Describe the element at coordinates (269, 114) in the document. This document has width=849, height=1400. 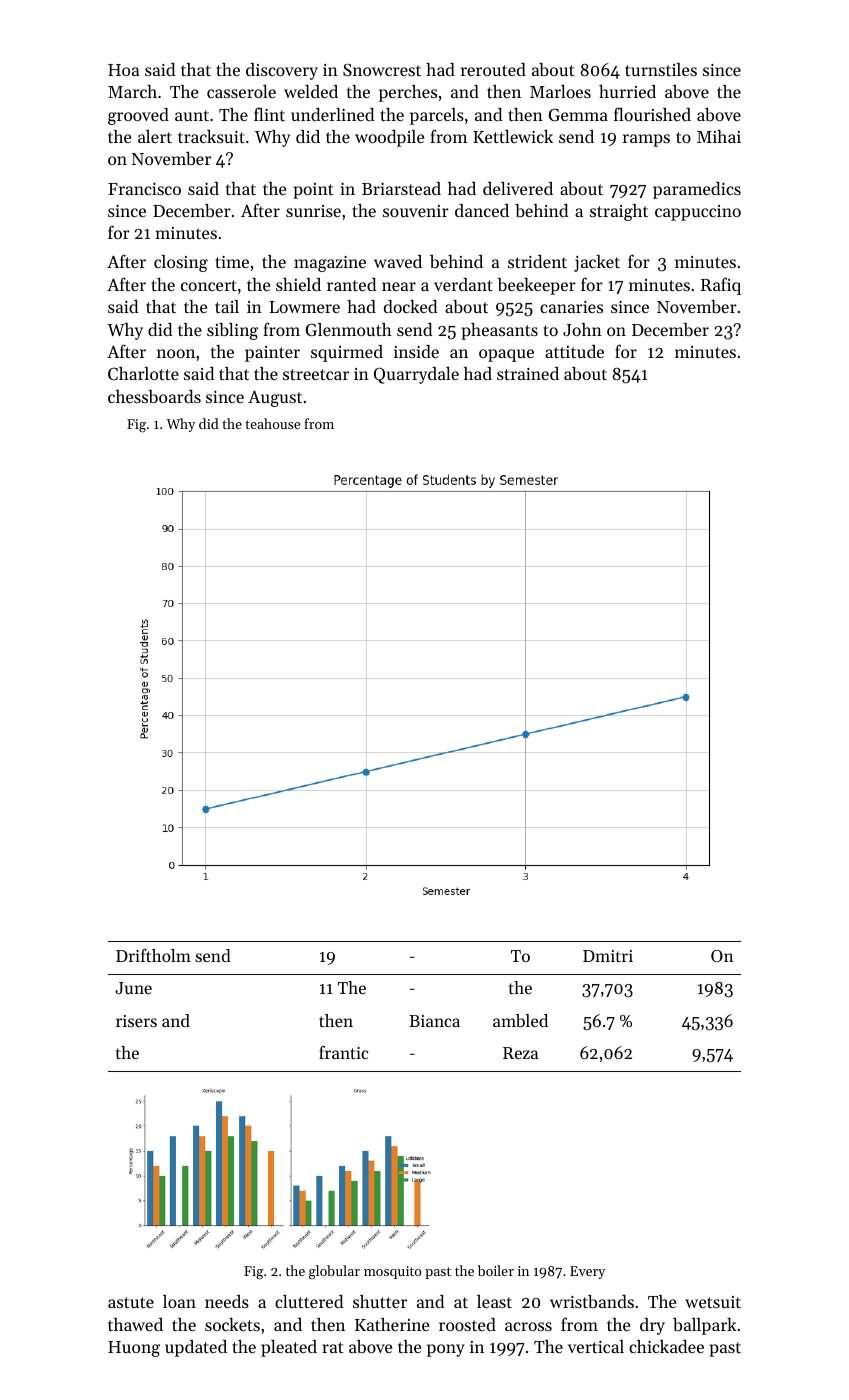
I see `flint` at that location.
